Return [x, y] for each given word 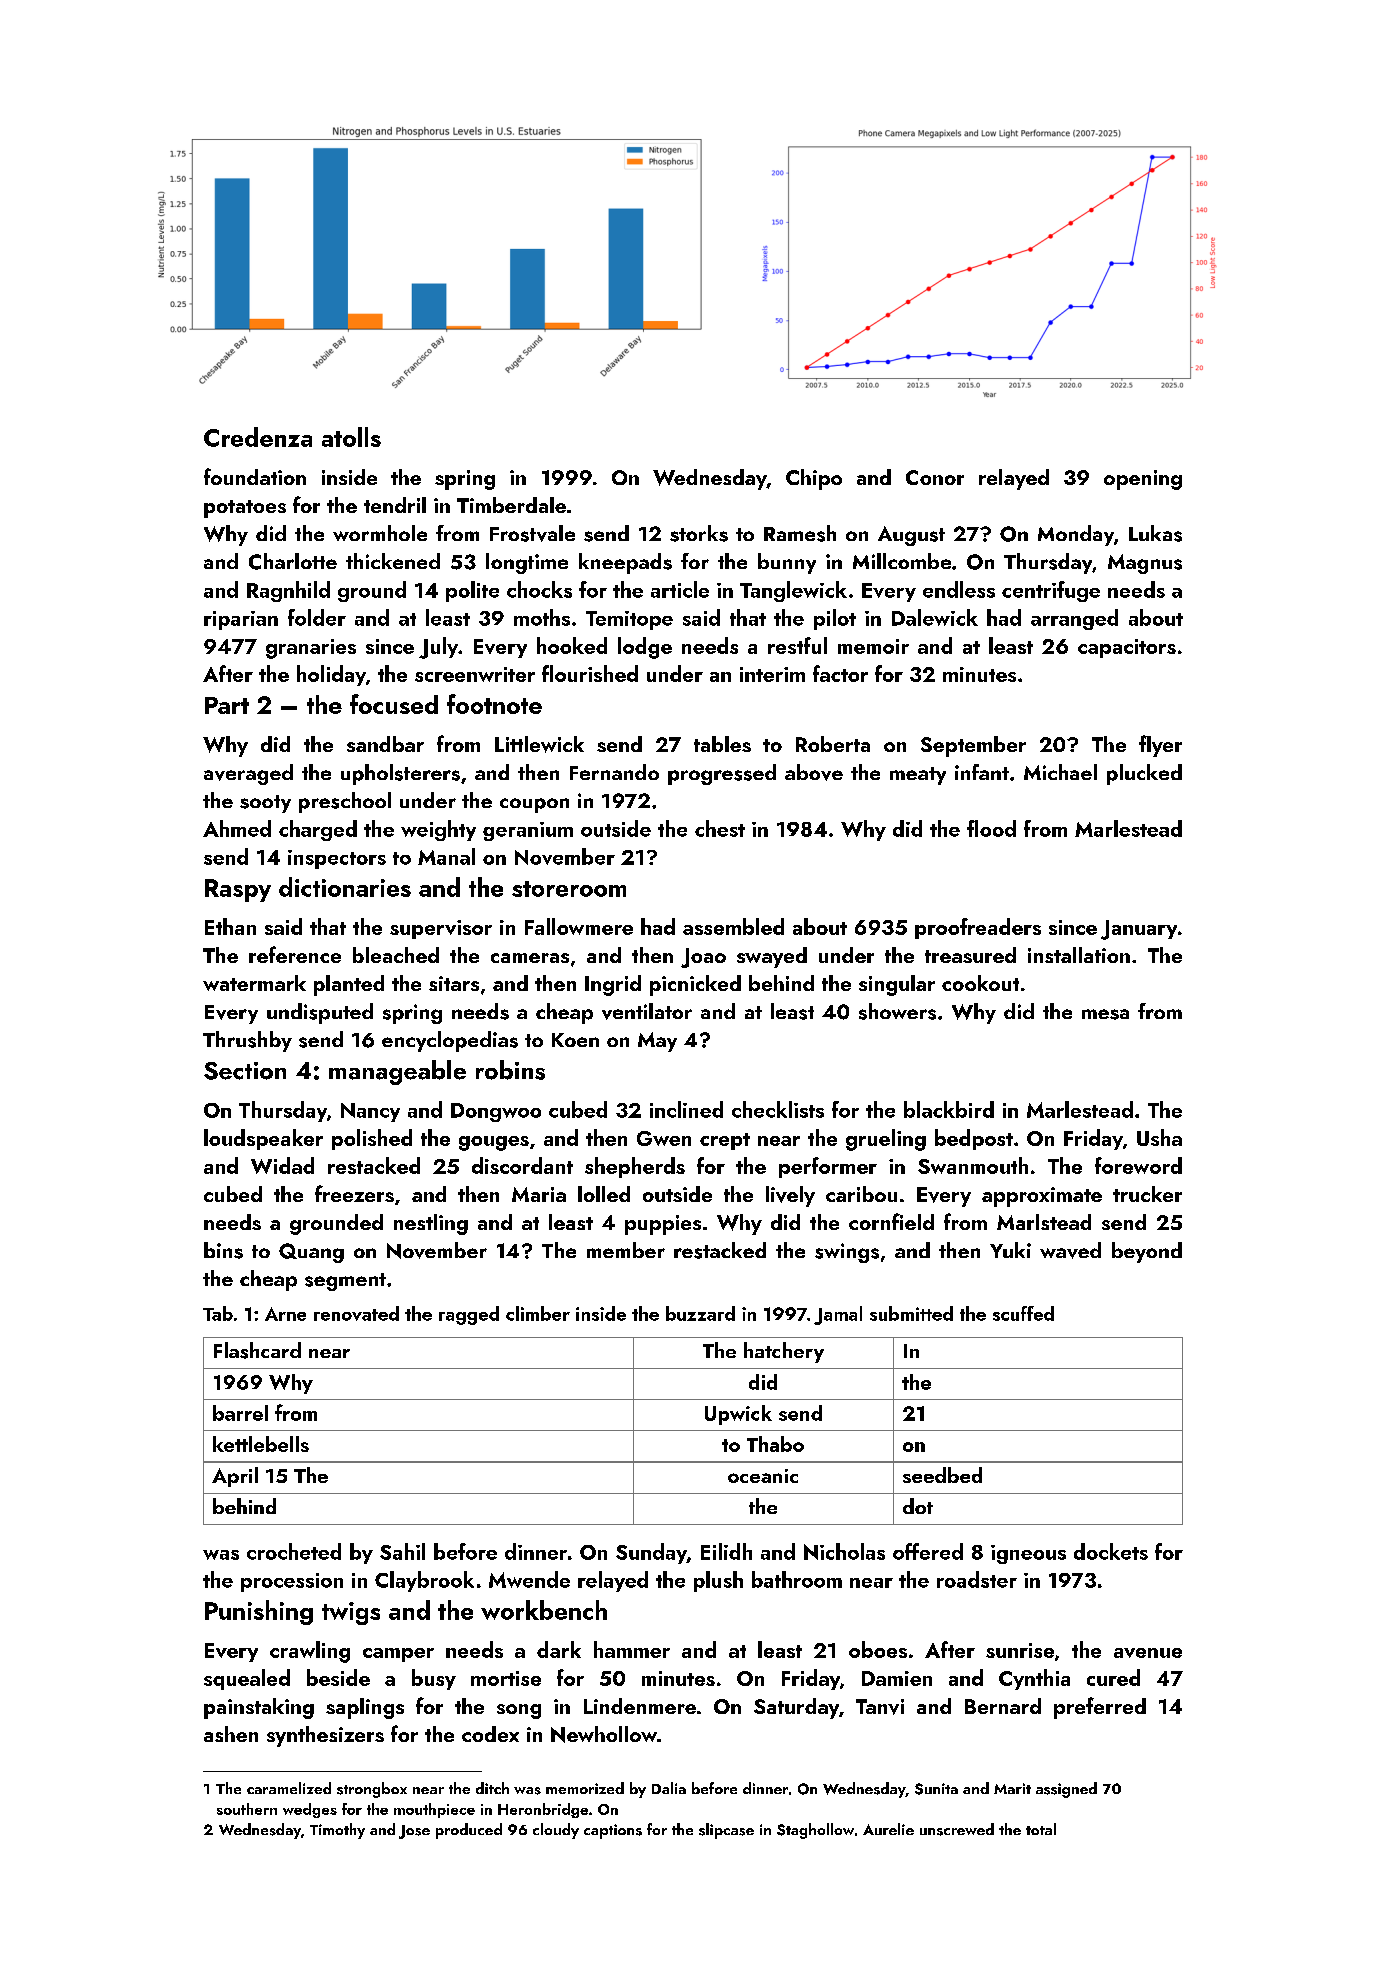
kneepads [625, 563]
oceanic [763, 1476]
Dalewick [935, 617]
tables [722, 744]
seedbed [942, 1475]
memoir [873, 646]
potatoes [245, 509]
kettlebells [261, 1444]
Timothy [337, 1831]
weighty [438, 830]
